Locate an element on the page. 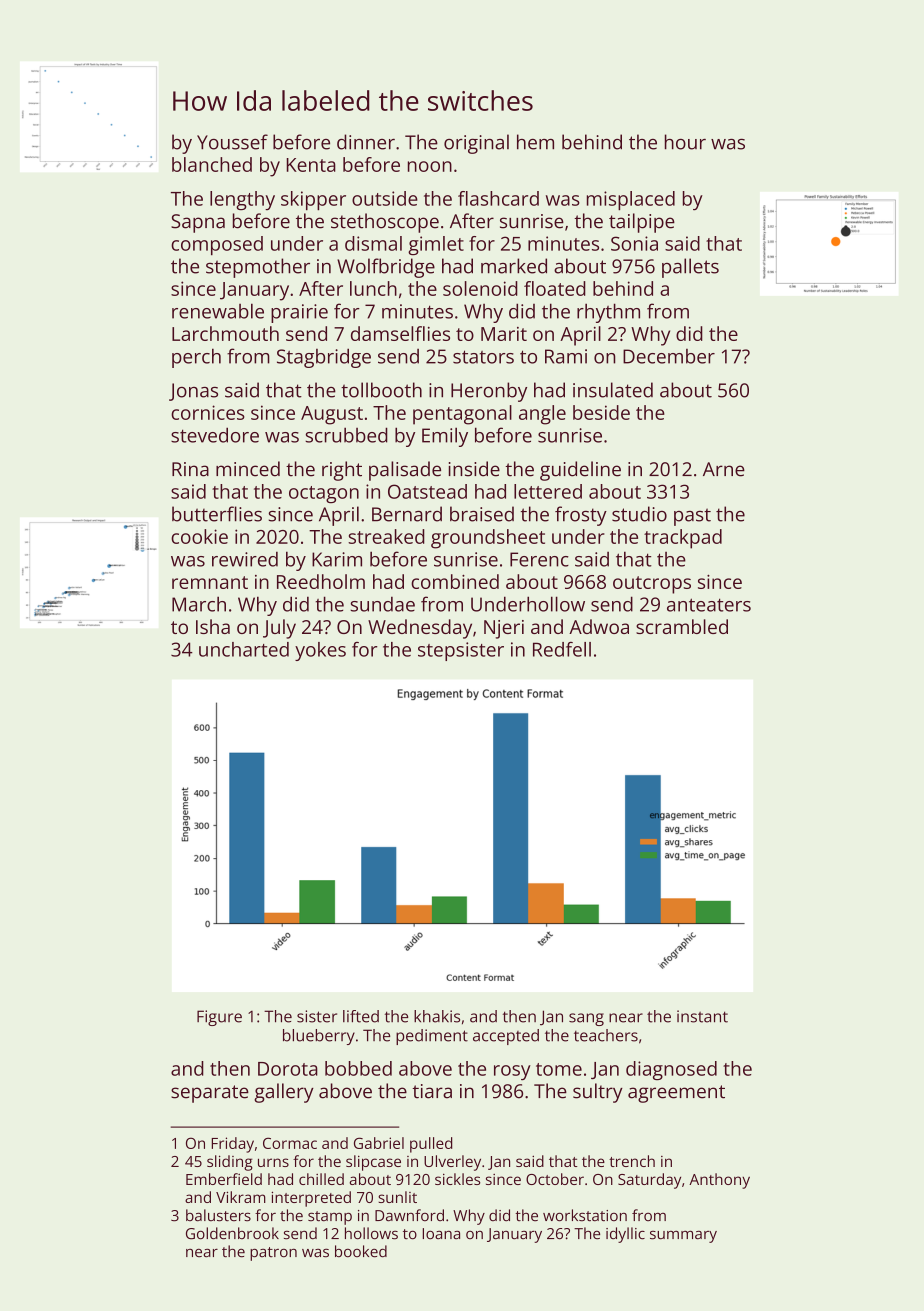 The width and height of the image is (924, 1311). hour is located at coordinates (685, 142).
